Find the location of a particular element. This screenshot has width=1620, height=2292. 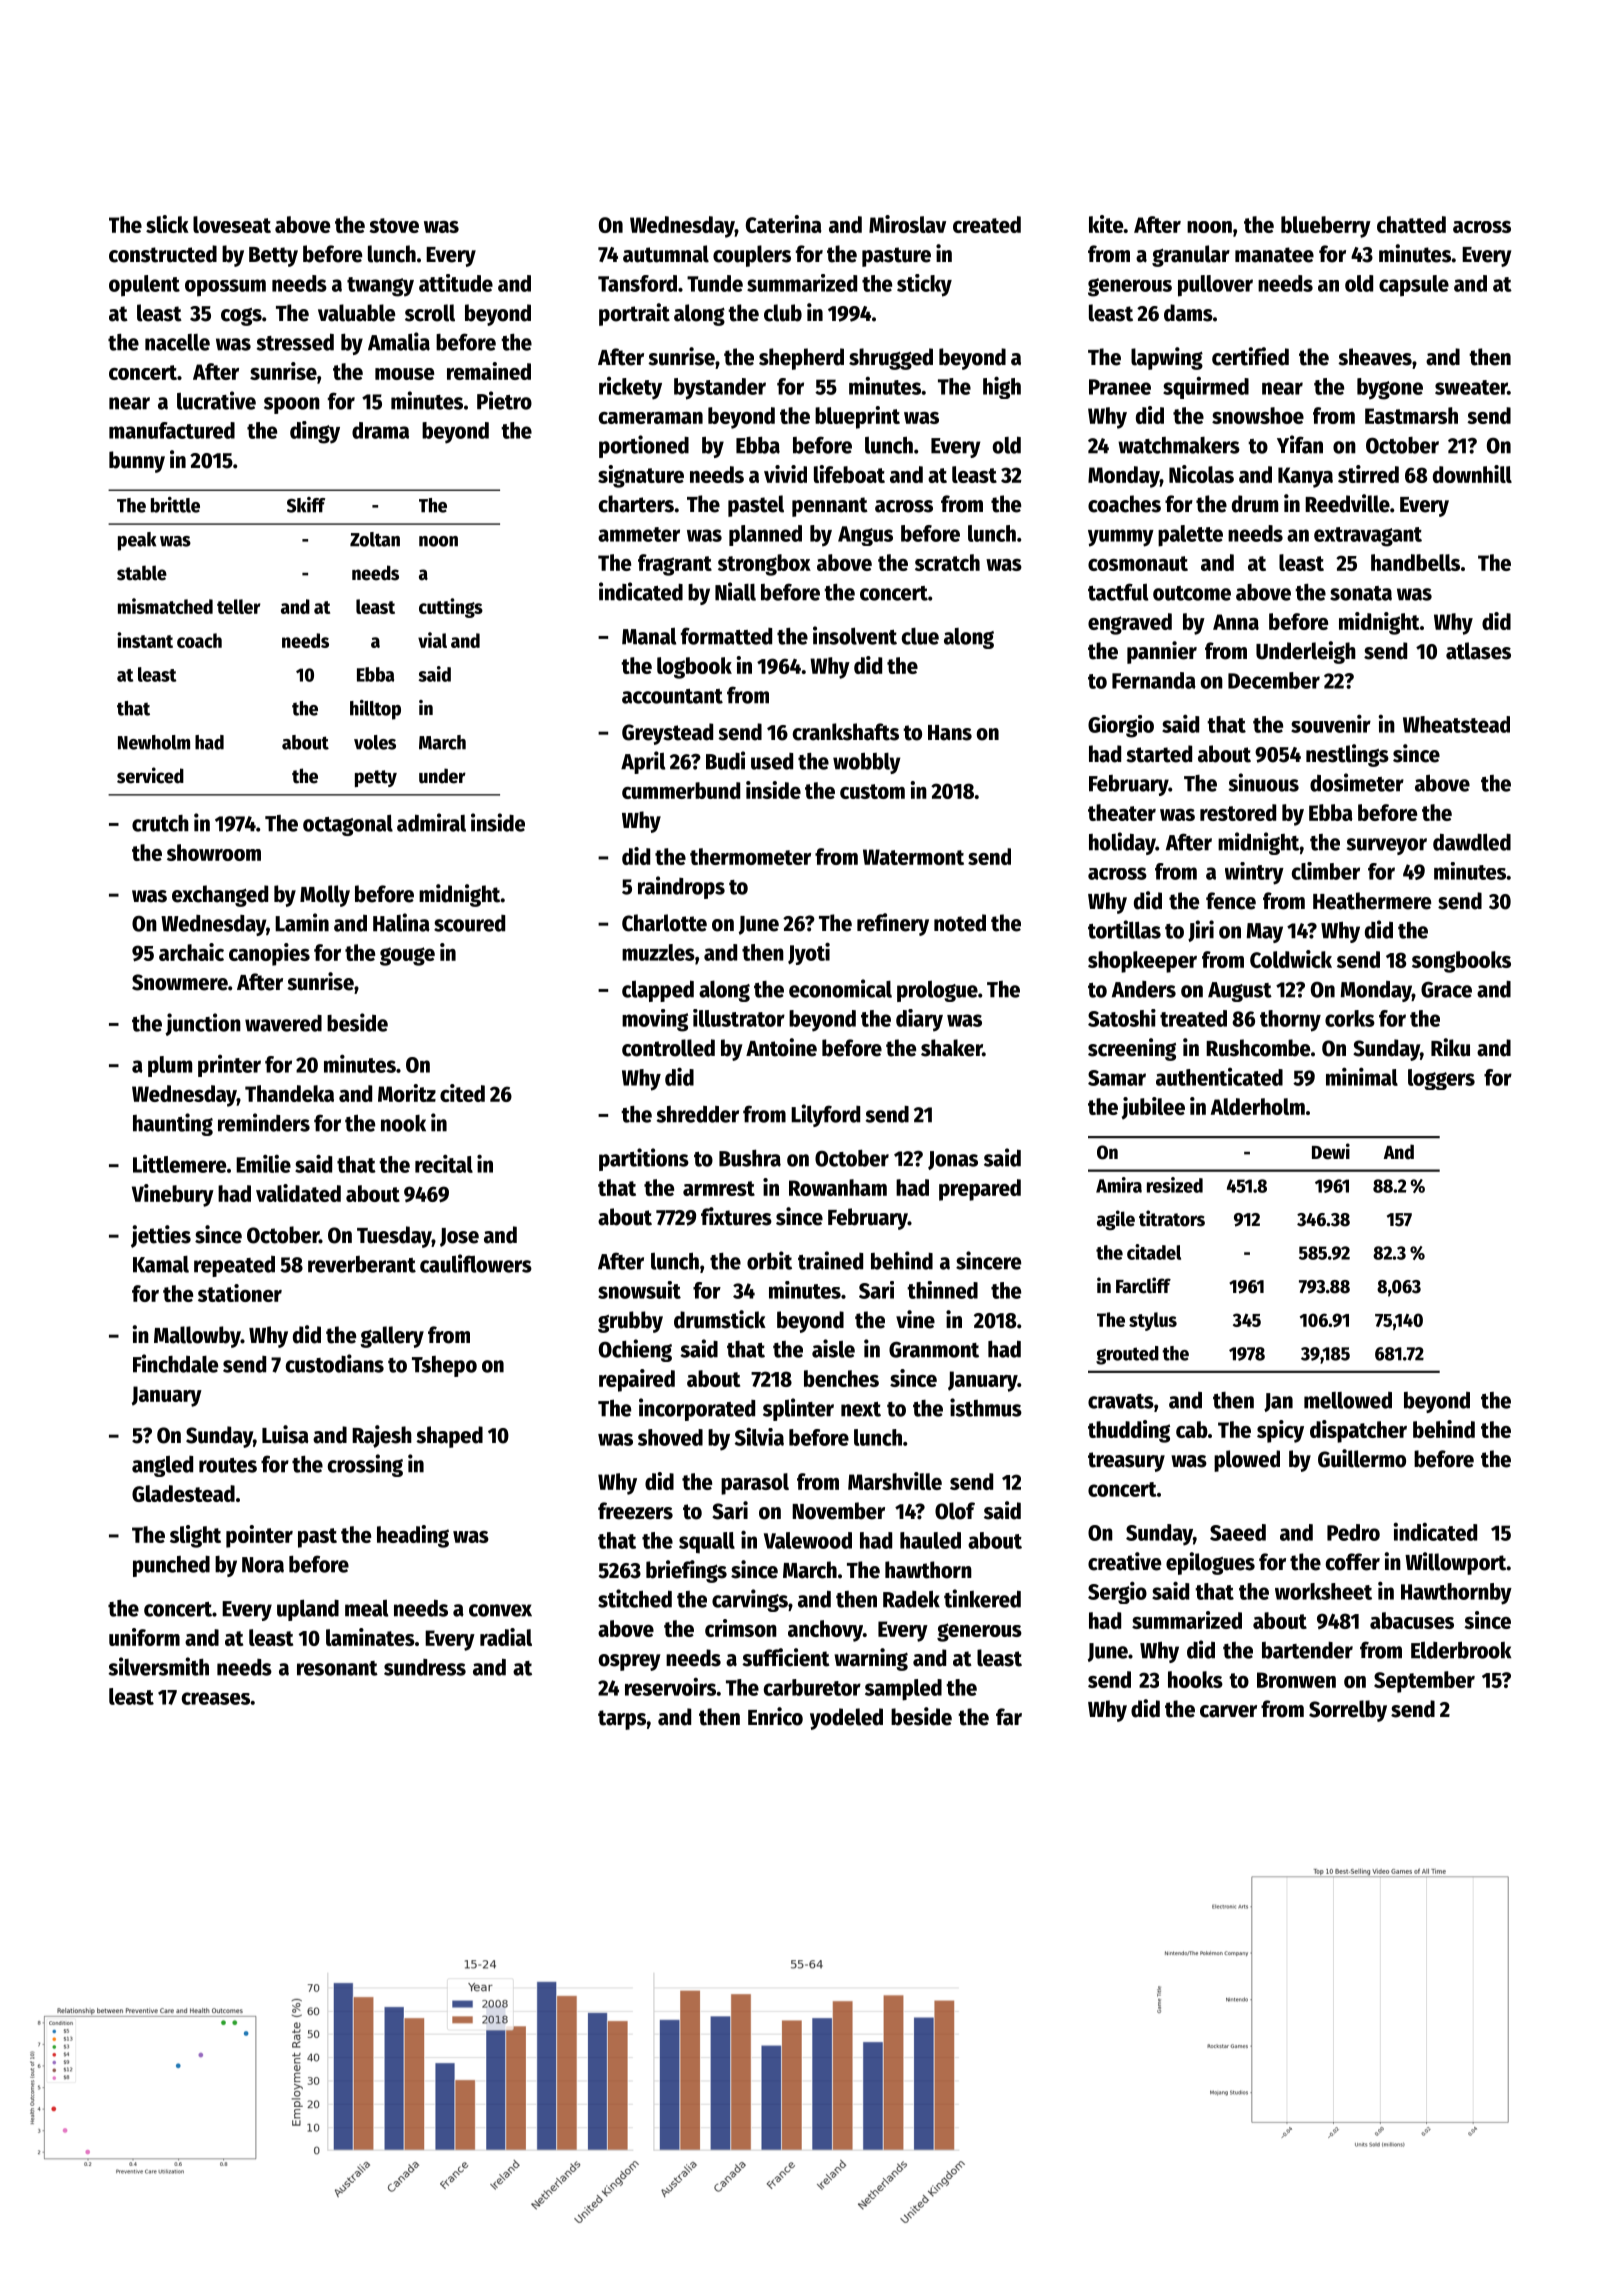

sweater is located at coordinates (1471, 387).
